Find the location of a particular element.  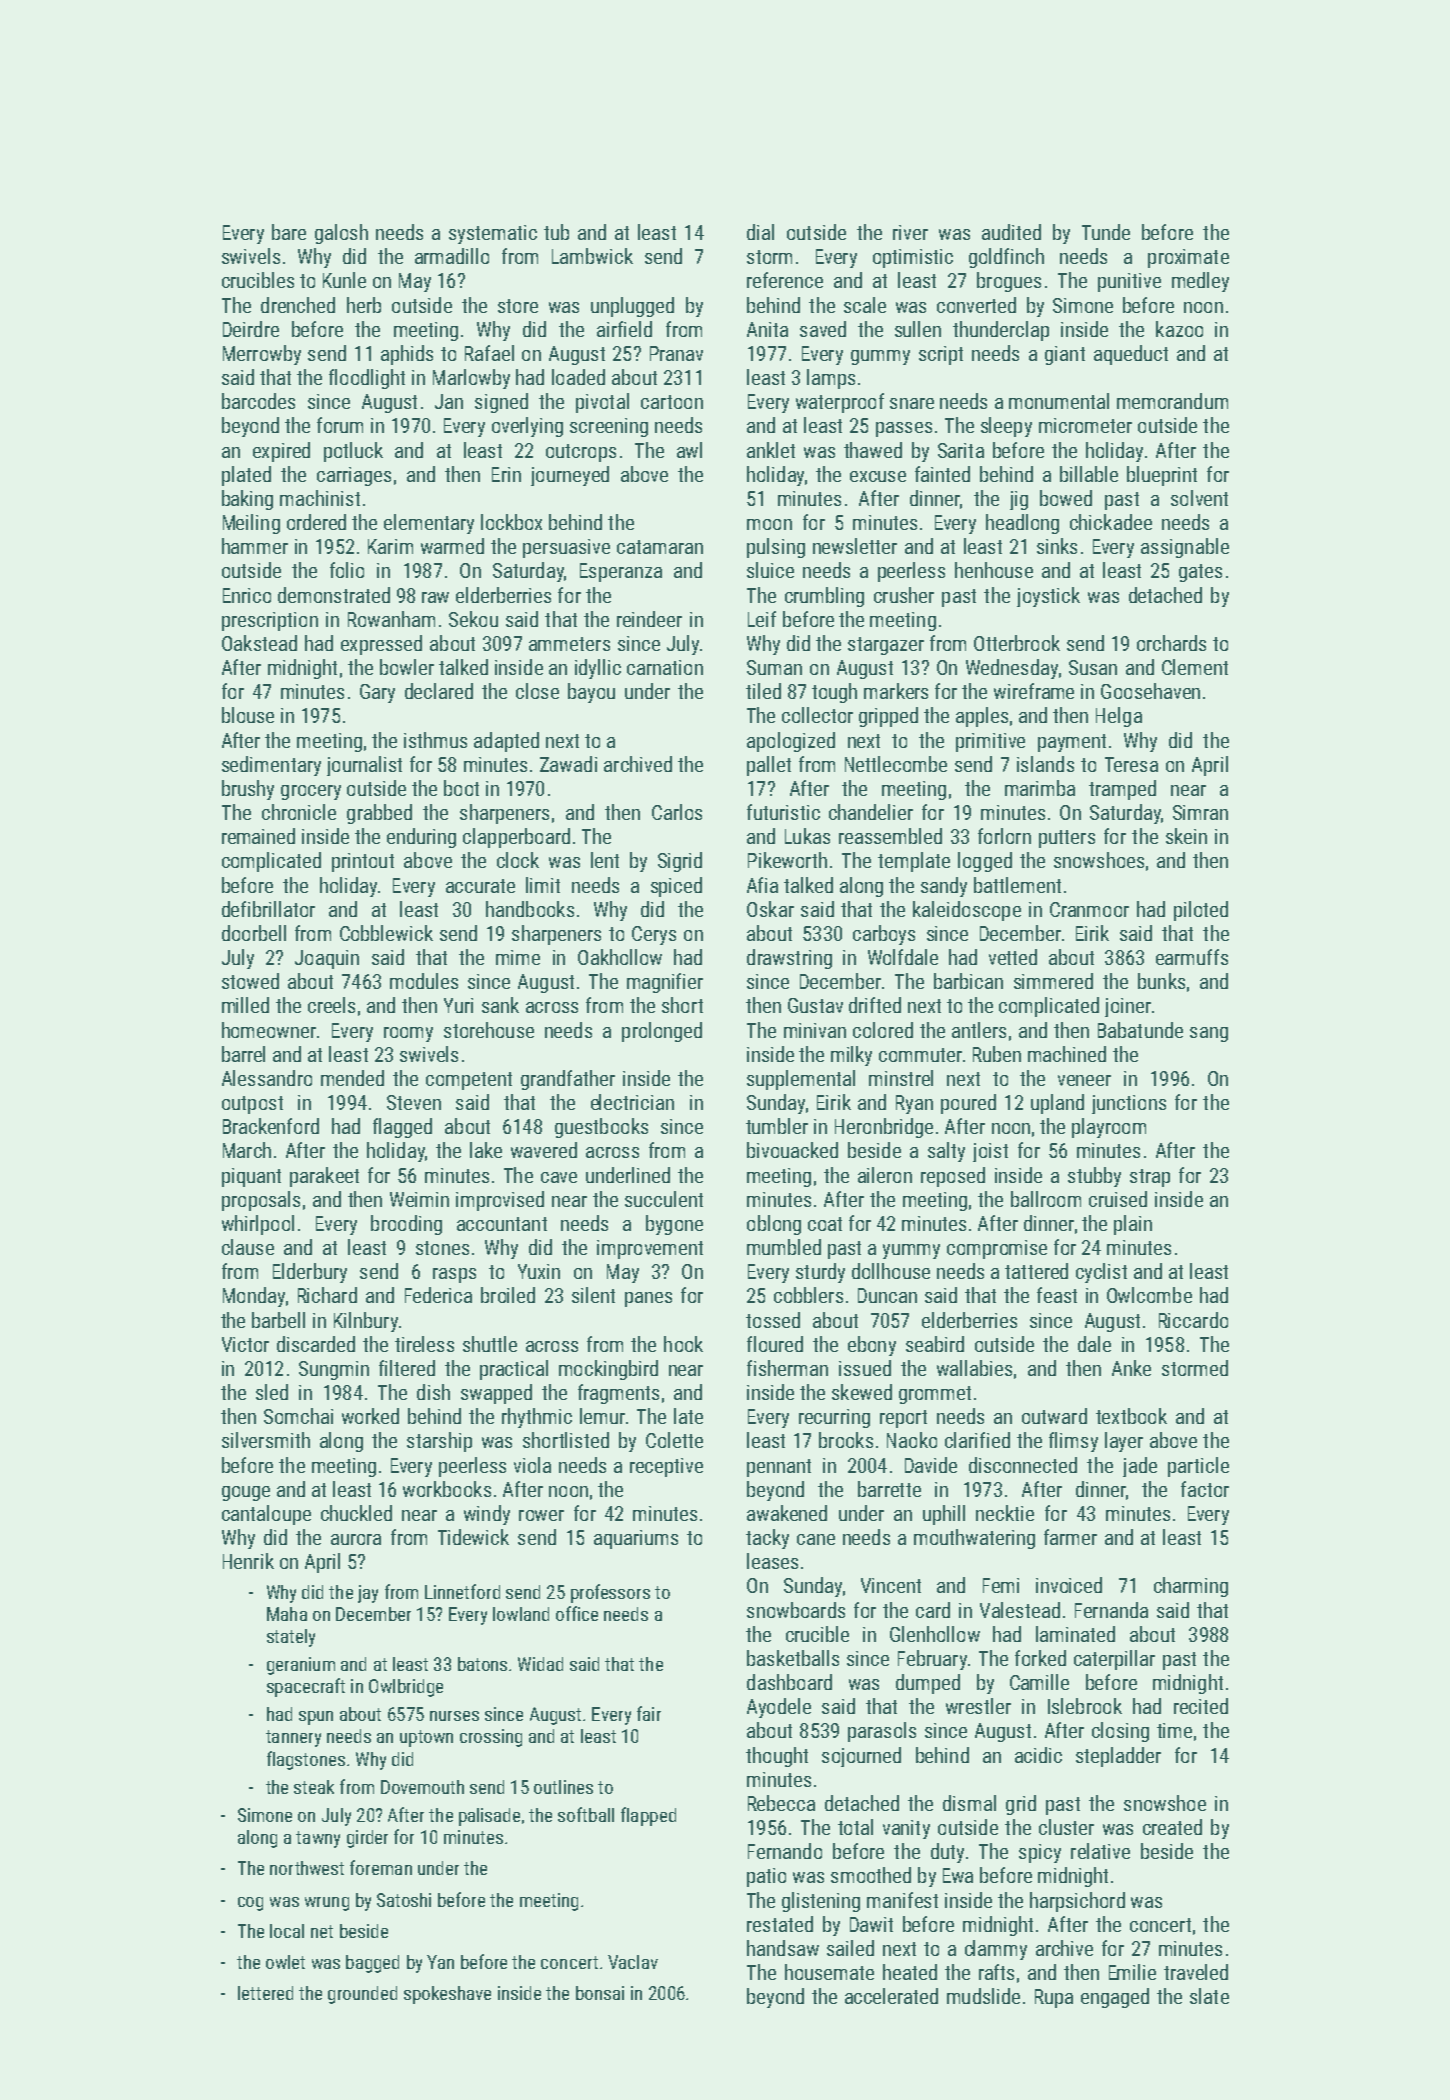

Carlos is located at coordinates (677, 812).
